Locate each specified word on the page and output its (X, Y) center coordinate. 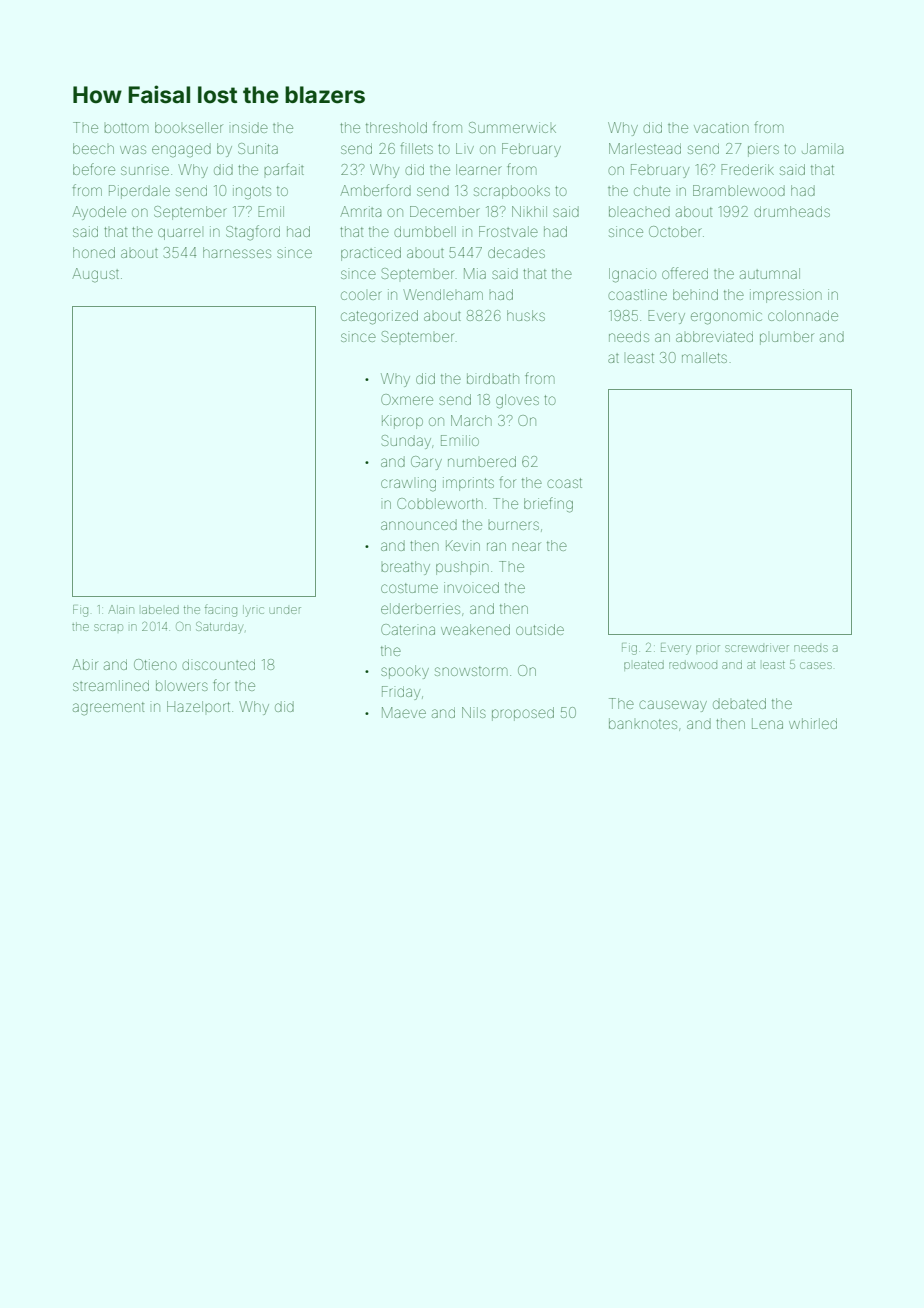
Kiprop (402, 422)
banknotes (643, 723)
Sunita (258, 148)
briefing (548, 505)
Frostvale (508, 231)
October (675, 231)
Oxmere (407, 399)
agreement (108, 709)
